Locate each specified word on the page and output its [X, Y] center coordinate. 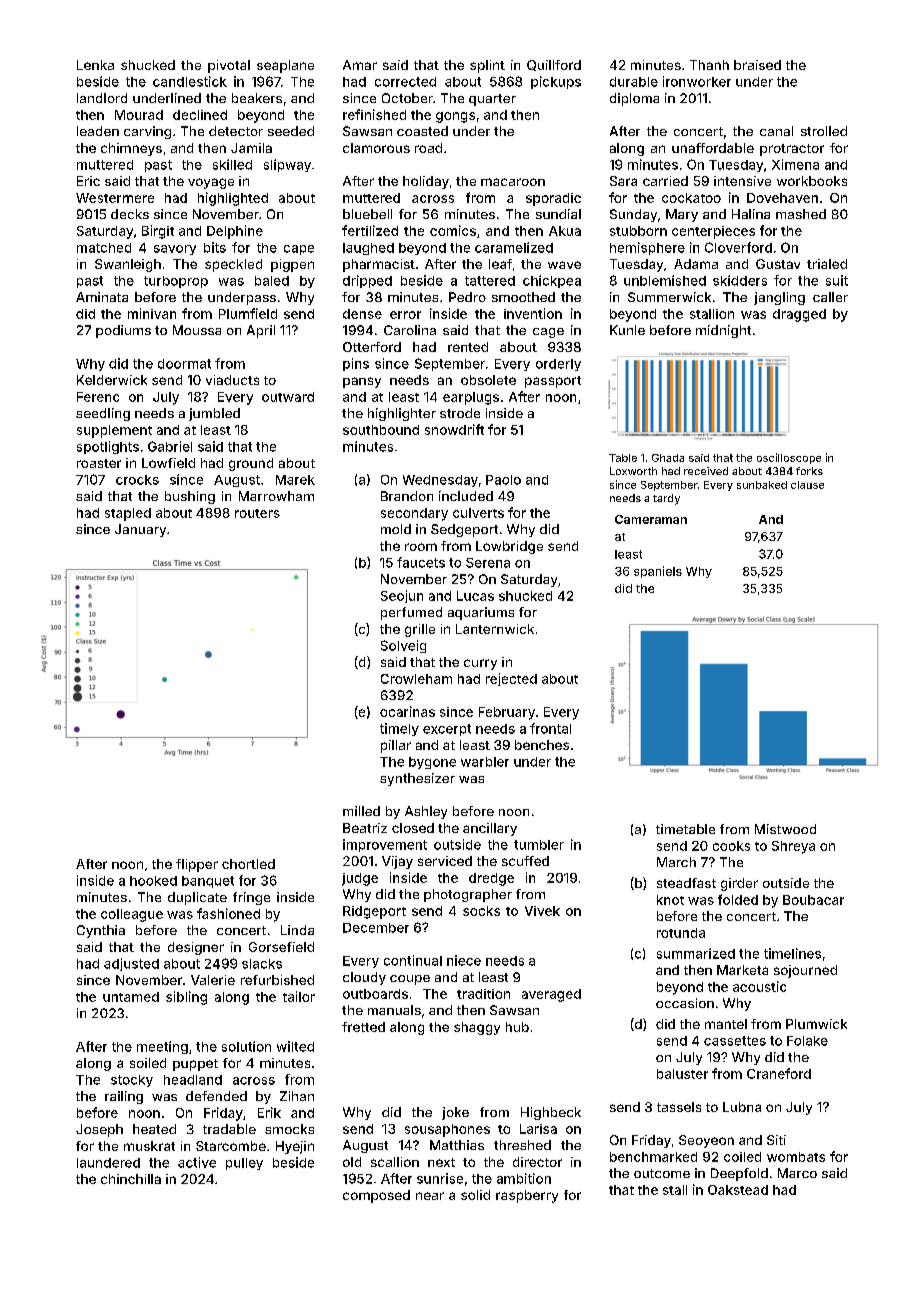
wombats [796, 1157]
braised [757, 65]
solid [475, 1195]
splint [487, 66]
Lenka [95, 65]
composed [376, 1196]
